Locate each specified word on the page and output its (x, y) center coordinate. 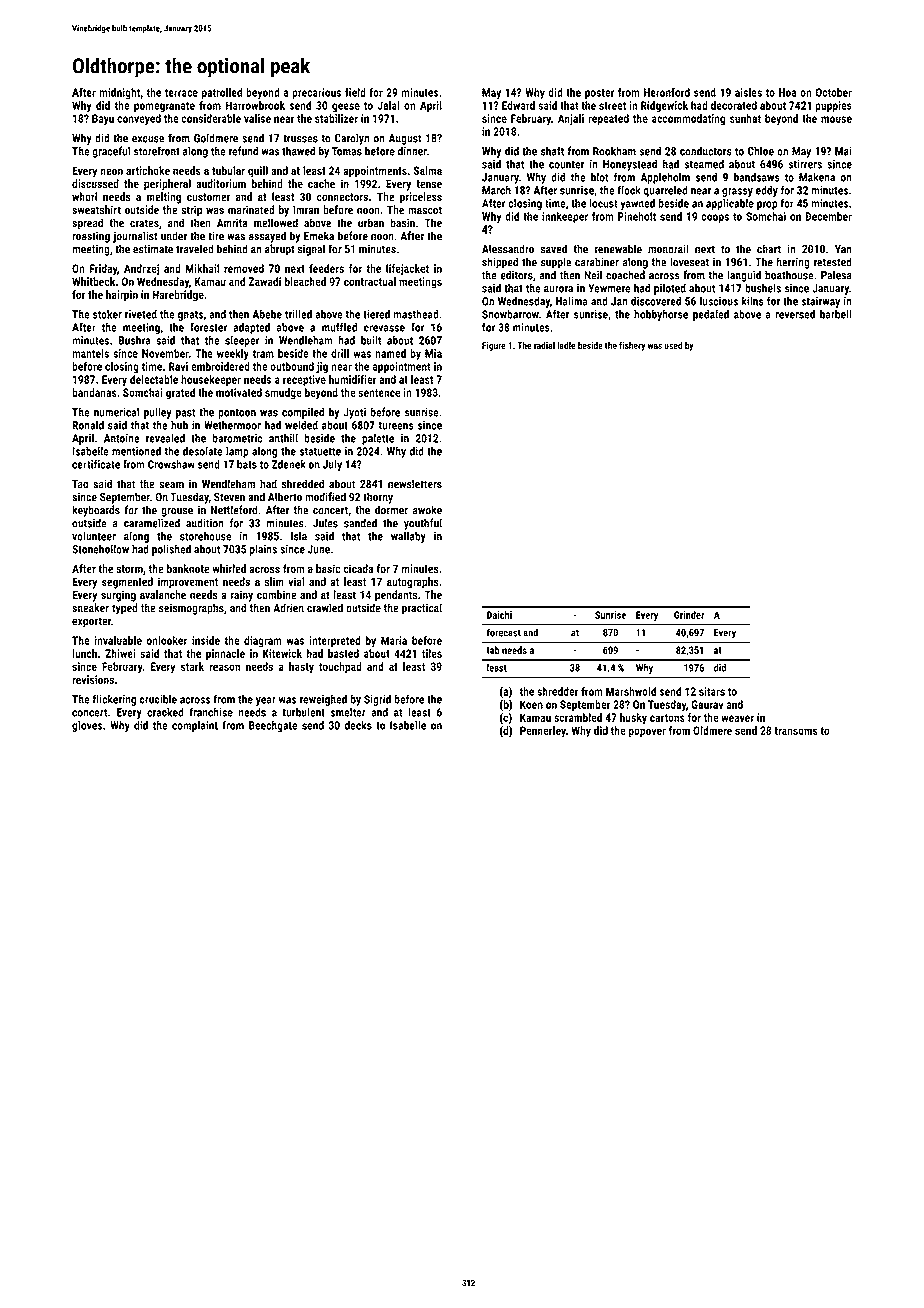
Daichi (499, 615)
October (833, 92)
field (355, 92)
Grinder (689, 615)
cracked (165, 712)
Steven (229, 497)
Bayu (103, 119)
